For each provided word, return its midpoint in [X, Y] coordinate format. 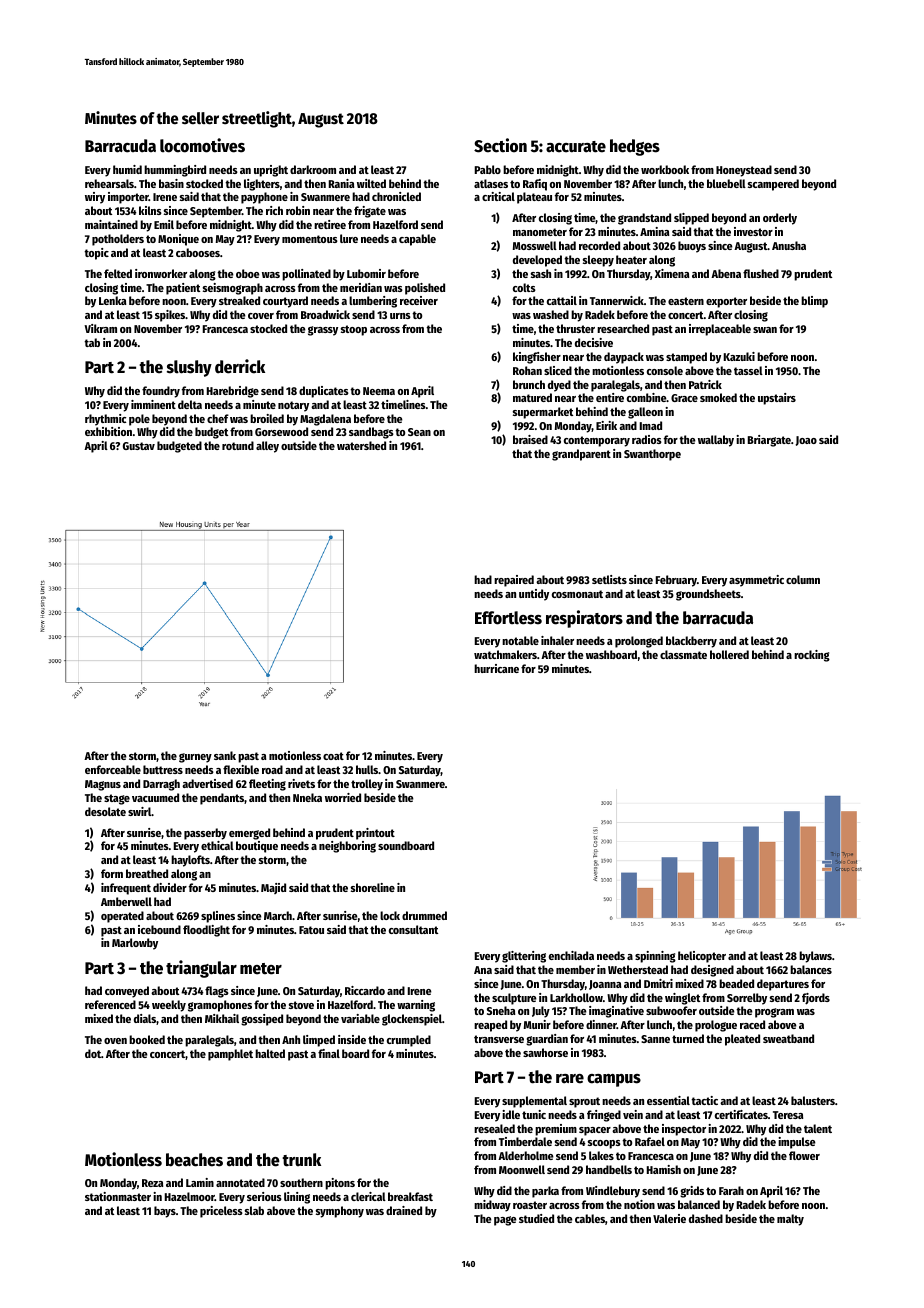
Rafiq [535, 185]
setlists [609, 579]
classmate [683, 654]
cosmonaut [577, 594]
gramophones [220, 1006]
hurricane [496, 668]
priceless [221, 1212]
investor [753, 231]
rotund [238, 445]
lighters [262, 185]
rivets [301, 783]
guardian [547, 1040]
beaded [736, 983]
